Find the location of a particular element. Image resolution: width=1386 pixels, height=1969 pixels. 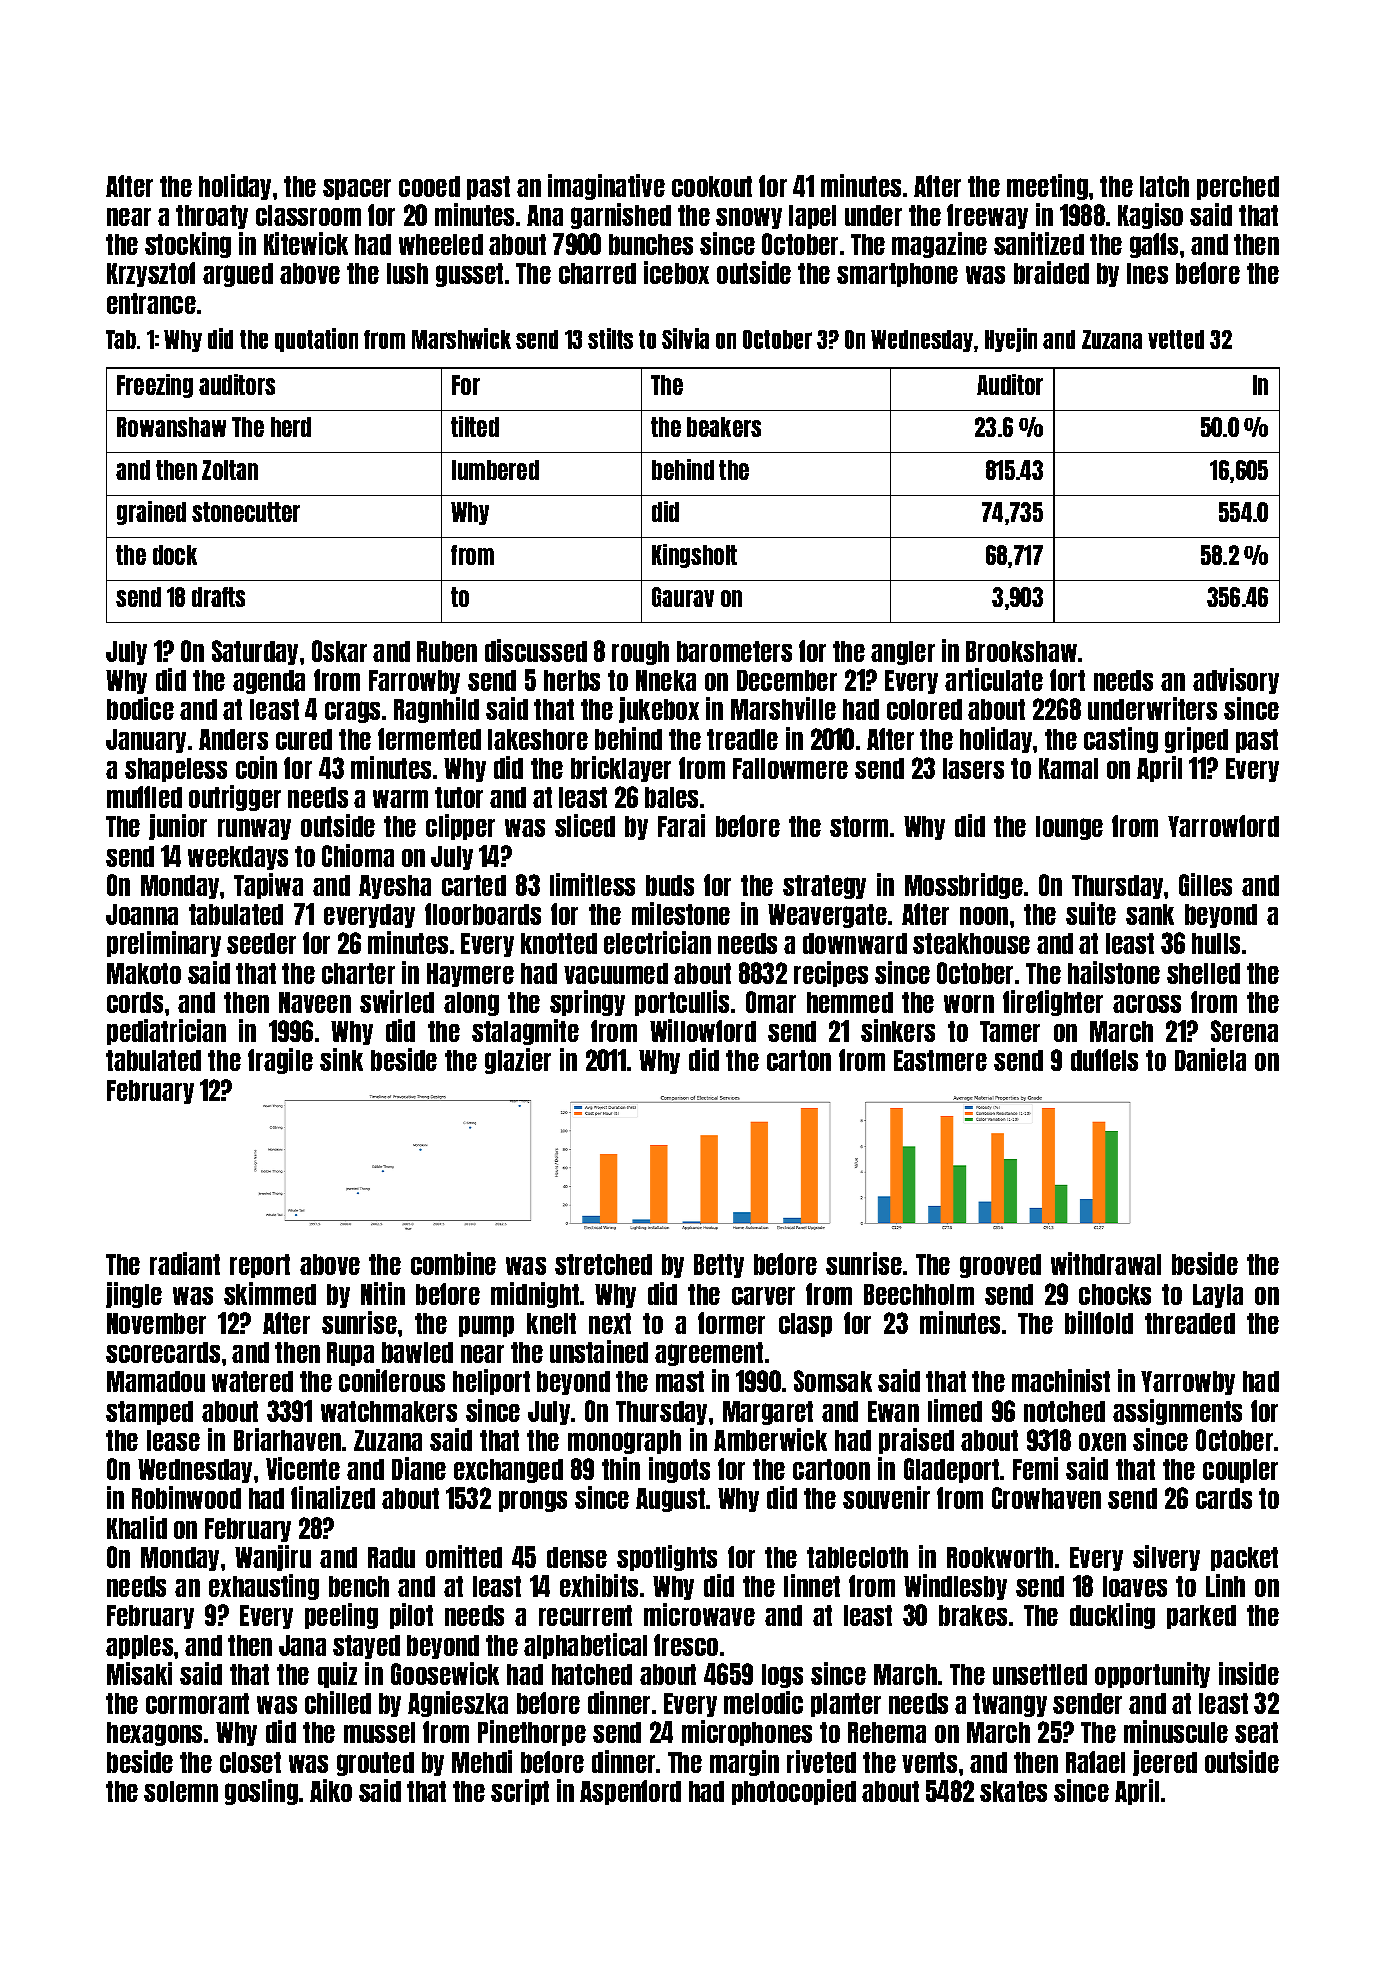

bench is located at coordinates (359, 1586).
